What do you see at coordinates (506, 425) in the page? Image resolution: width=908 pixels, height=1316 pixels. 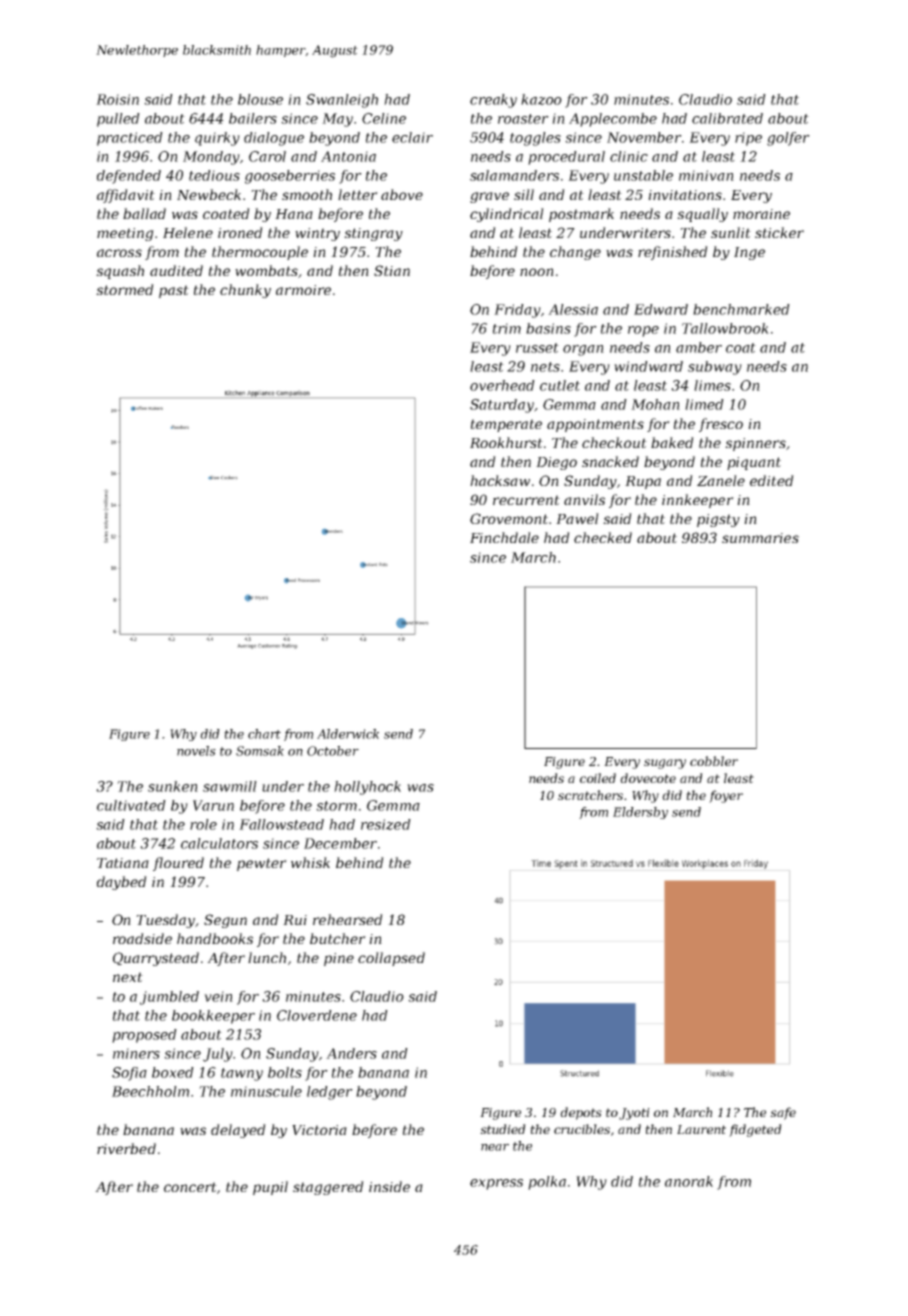 I see `temperate` at bounding box center [506, 425].
